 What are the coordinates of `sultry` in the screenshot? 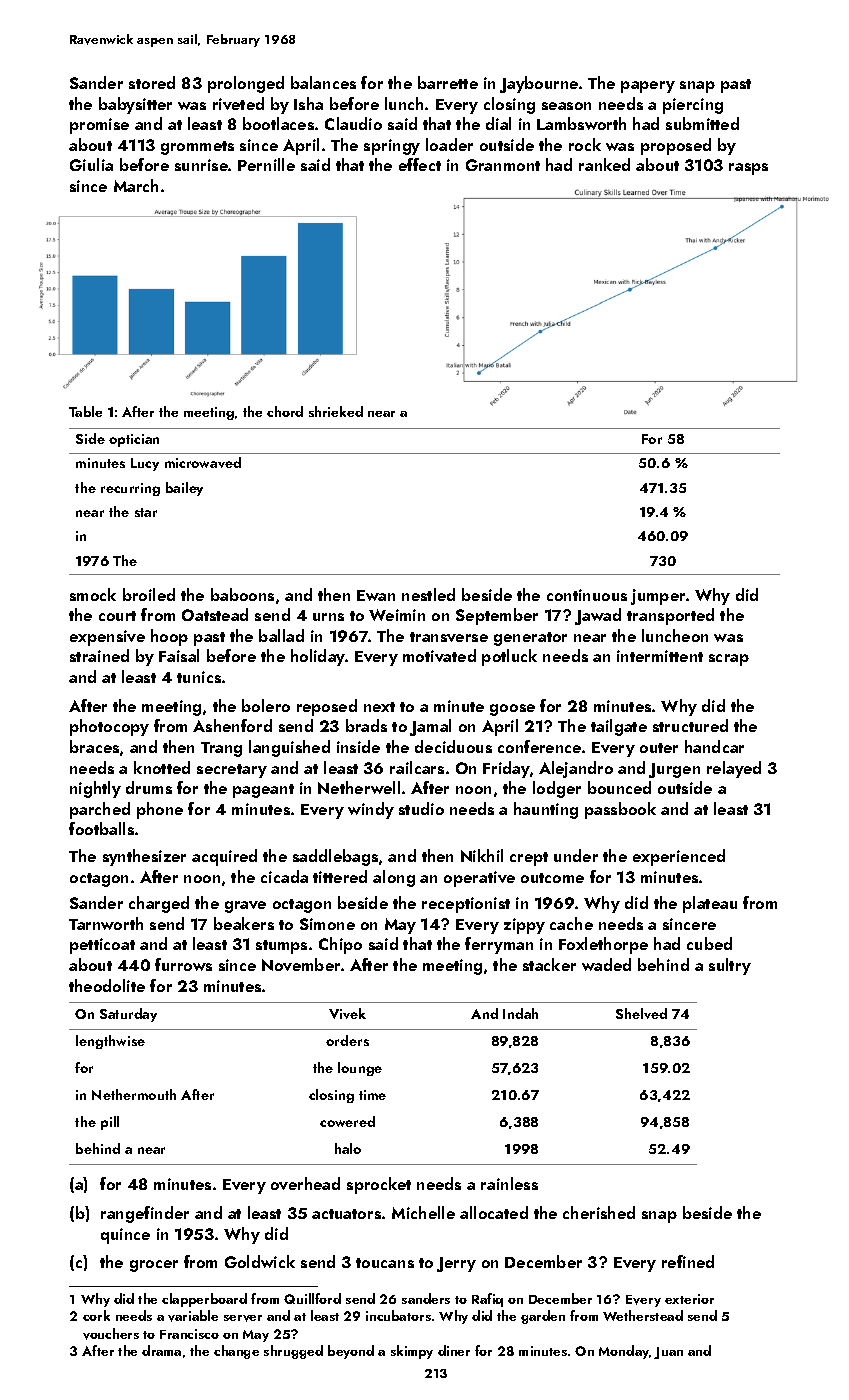 It's located at (730, 966).
